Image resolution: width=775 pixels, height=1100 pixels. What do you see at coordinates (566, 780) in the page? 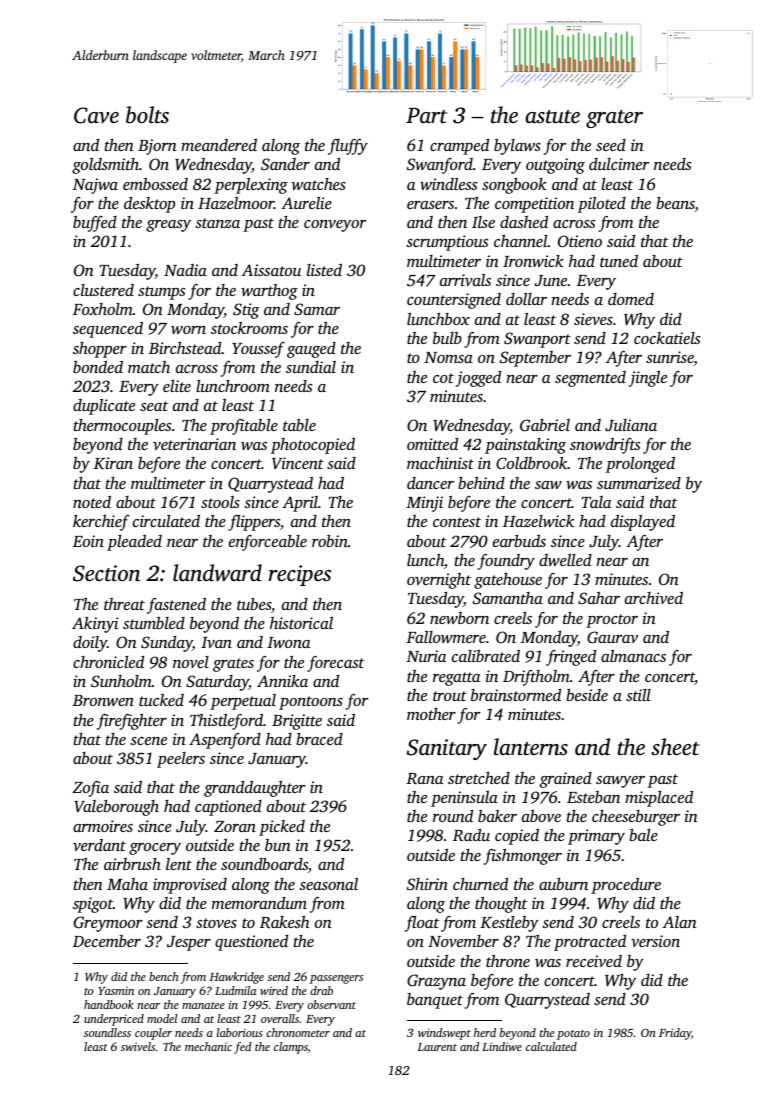
I see `grained` at bounding box center [566, 780].
